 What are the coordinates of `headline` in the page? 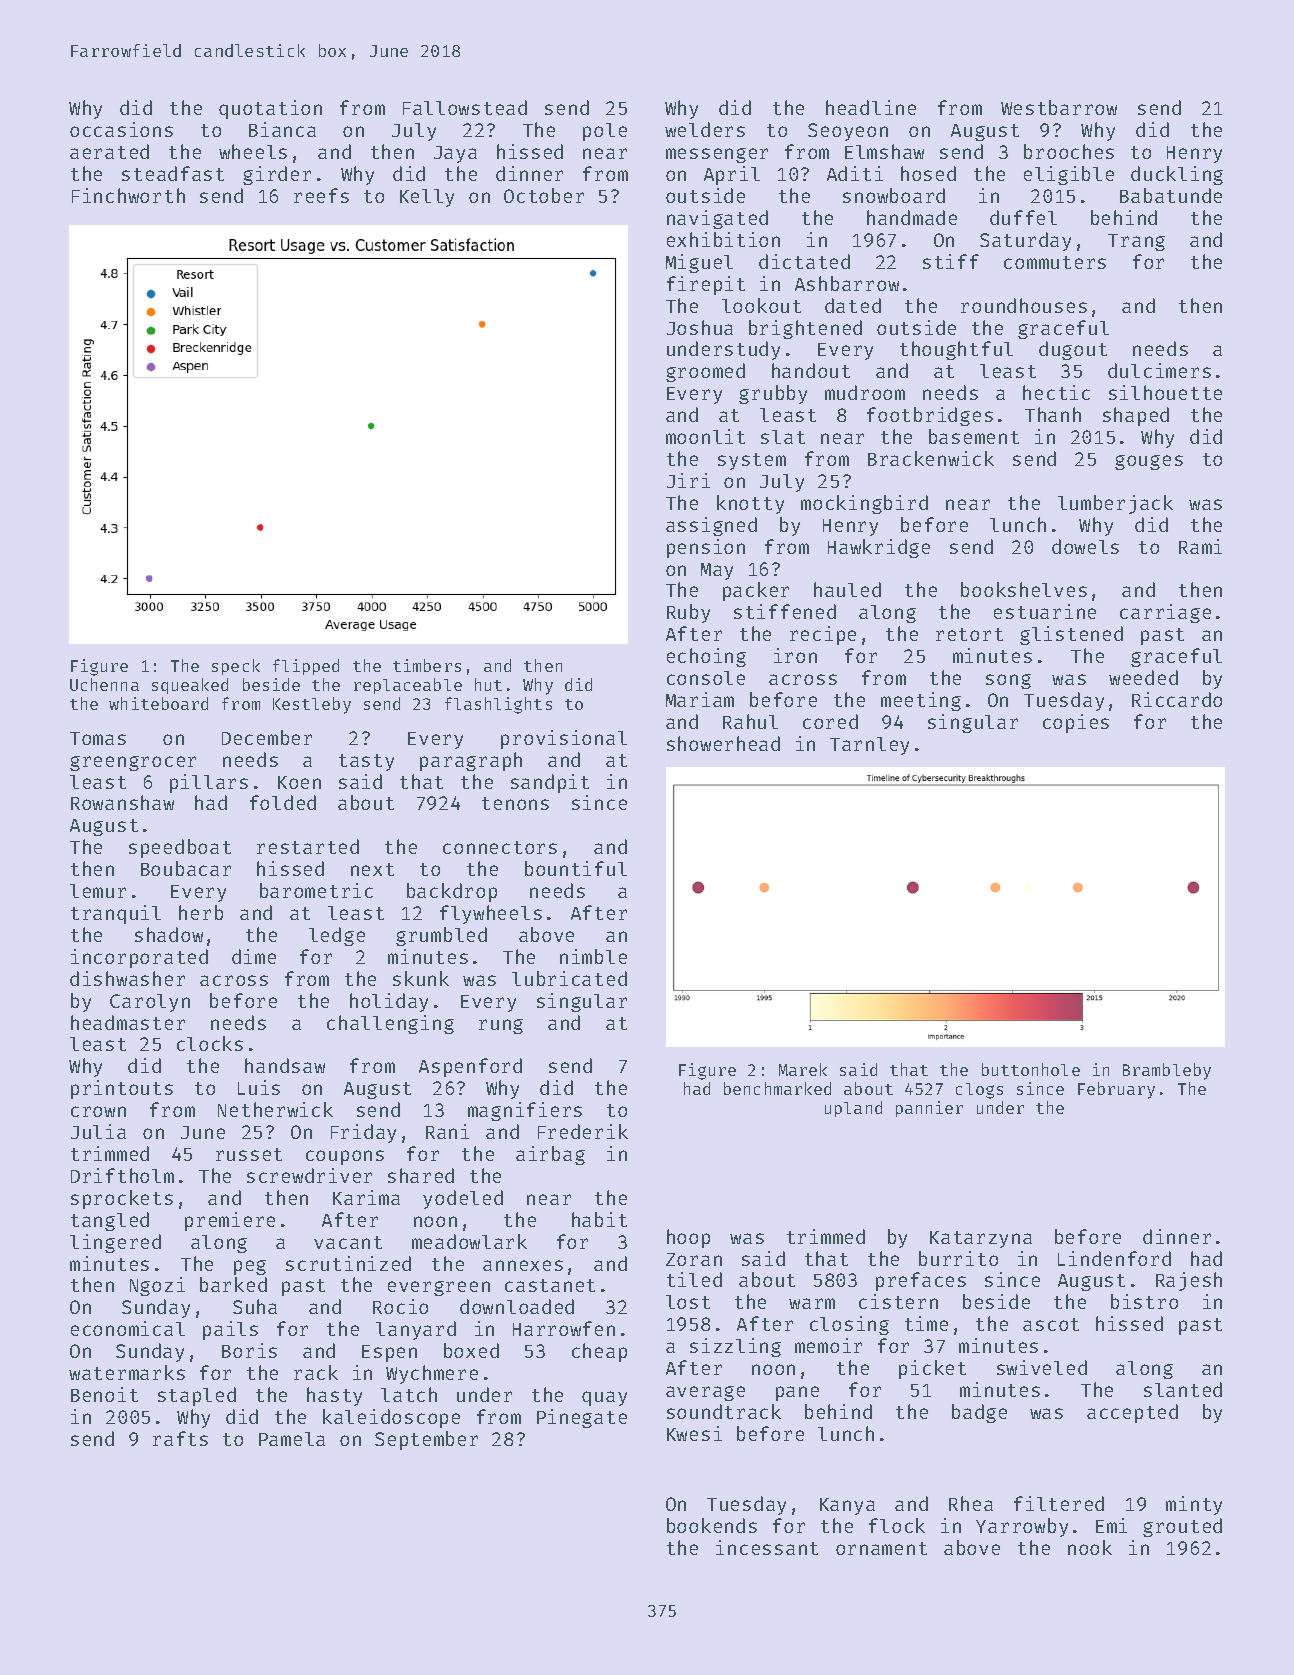 It's located at (871, 107).
